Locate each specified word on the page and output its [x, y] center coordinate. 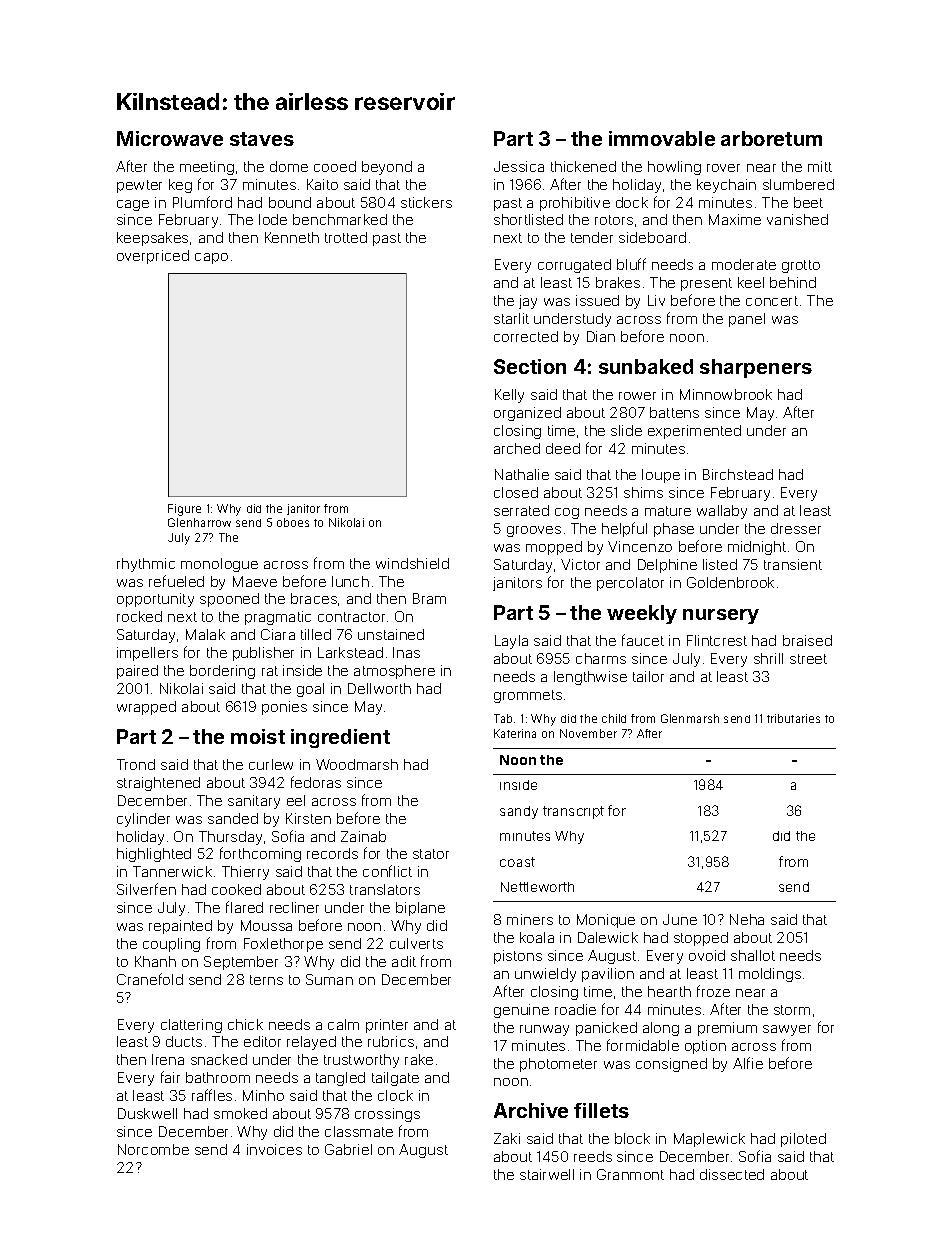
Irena [168, 1059]
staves [262, 139]
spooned [229, 600]
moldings [770, 975]
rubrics [391, 1041]
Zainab [363, 836]
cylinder [143, 820]
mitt [820, 166]
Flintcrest [717, 640]
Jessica [519, 166]
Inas [406, 652]
